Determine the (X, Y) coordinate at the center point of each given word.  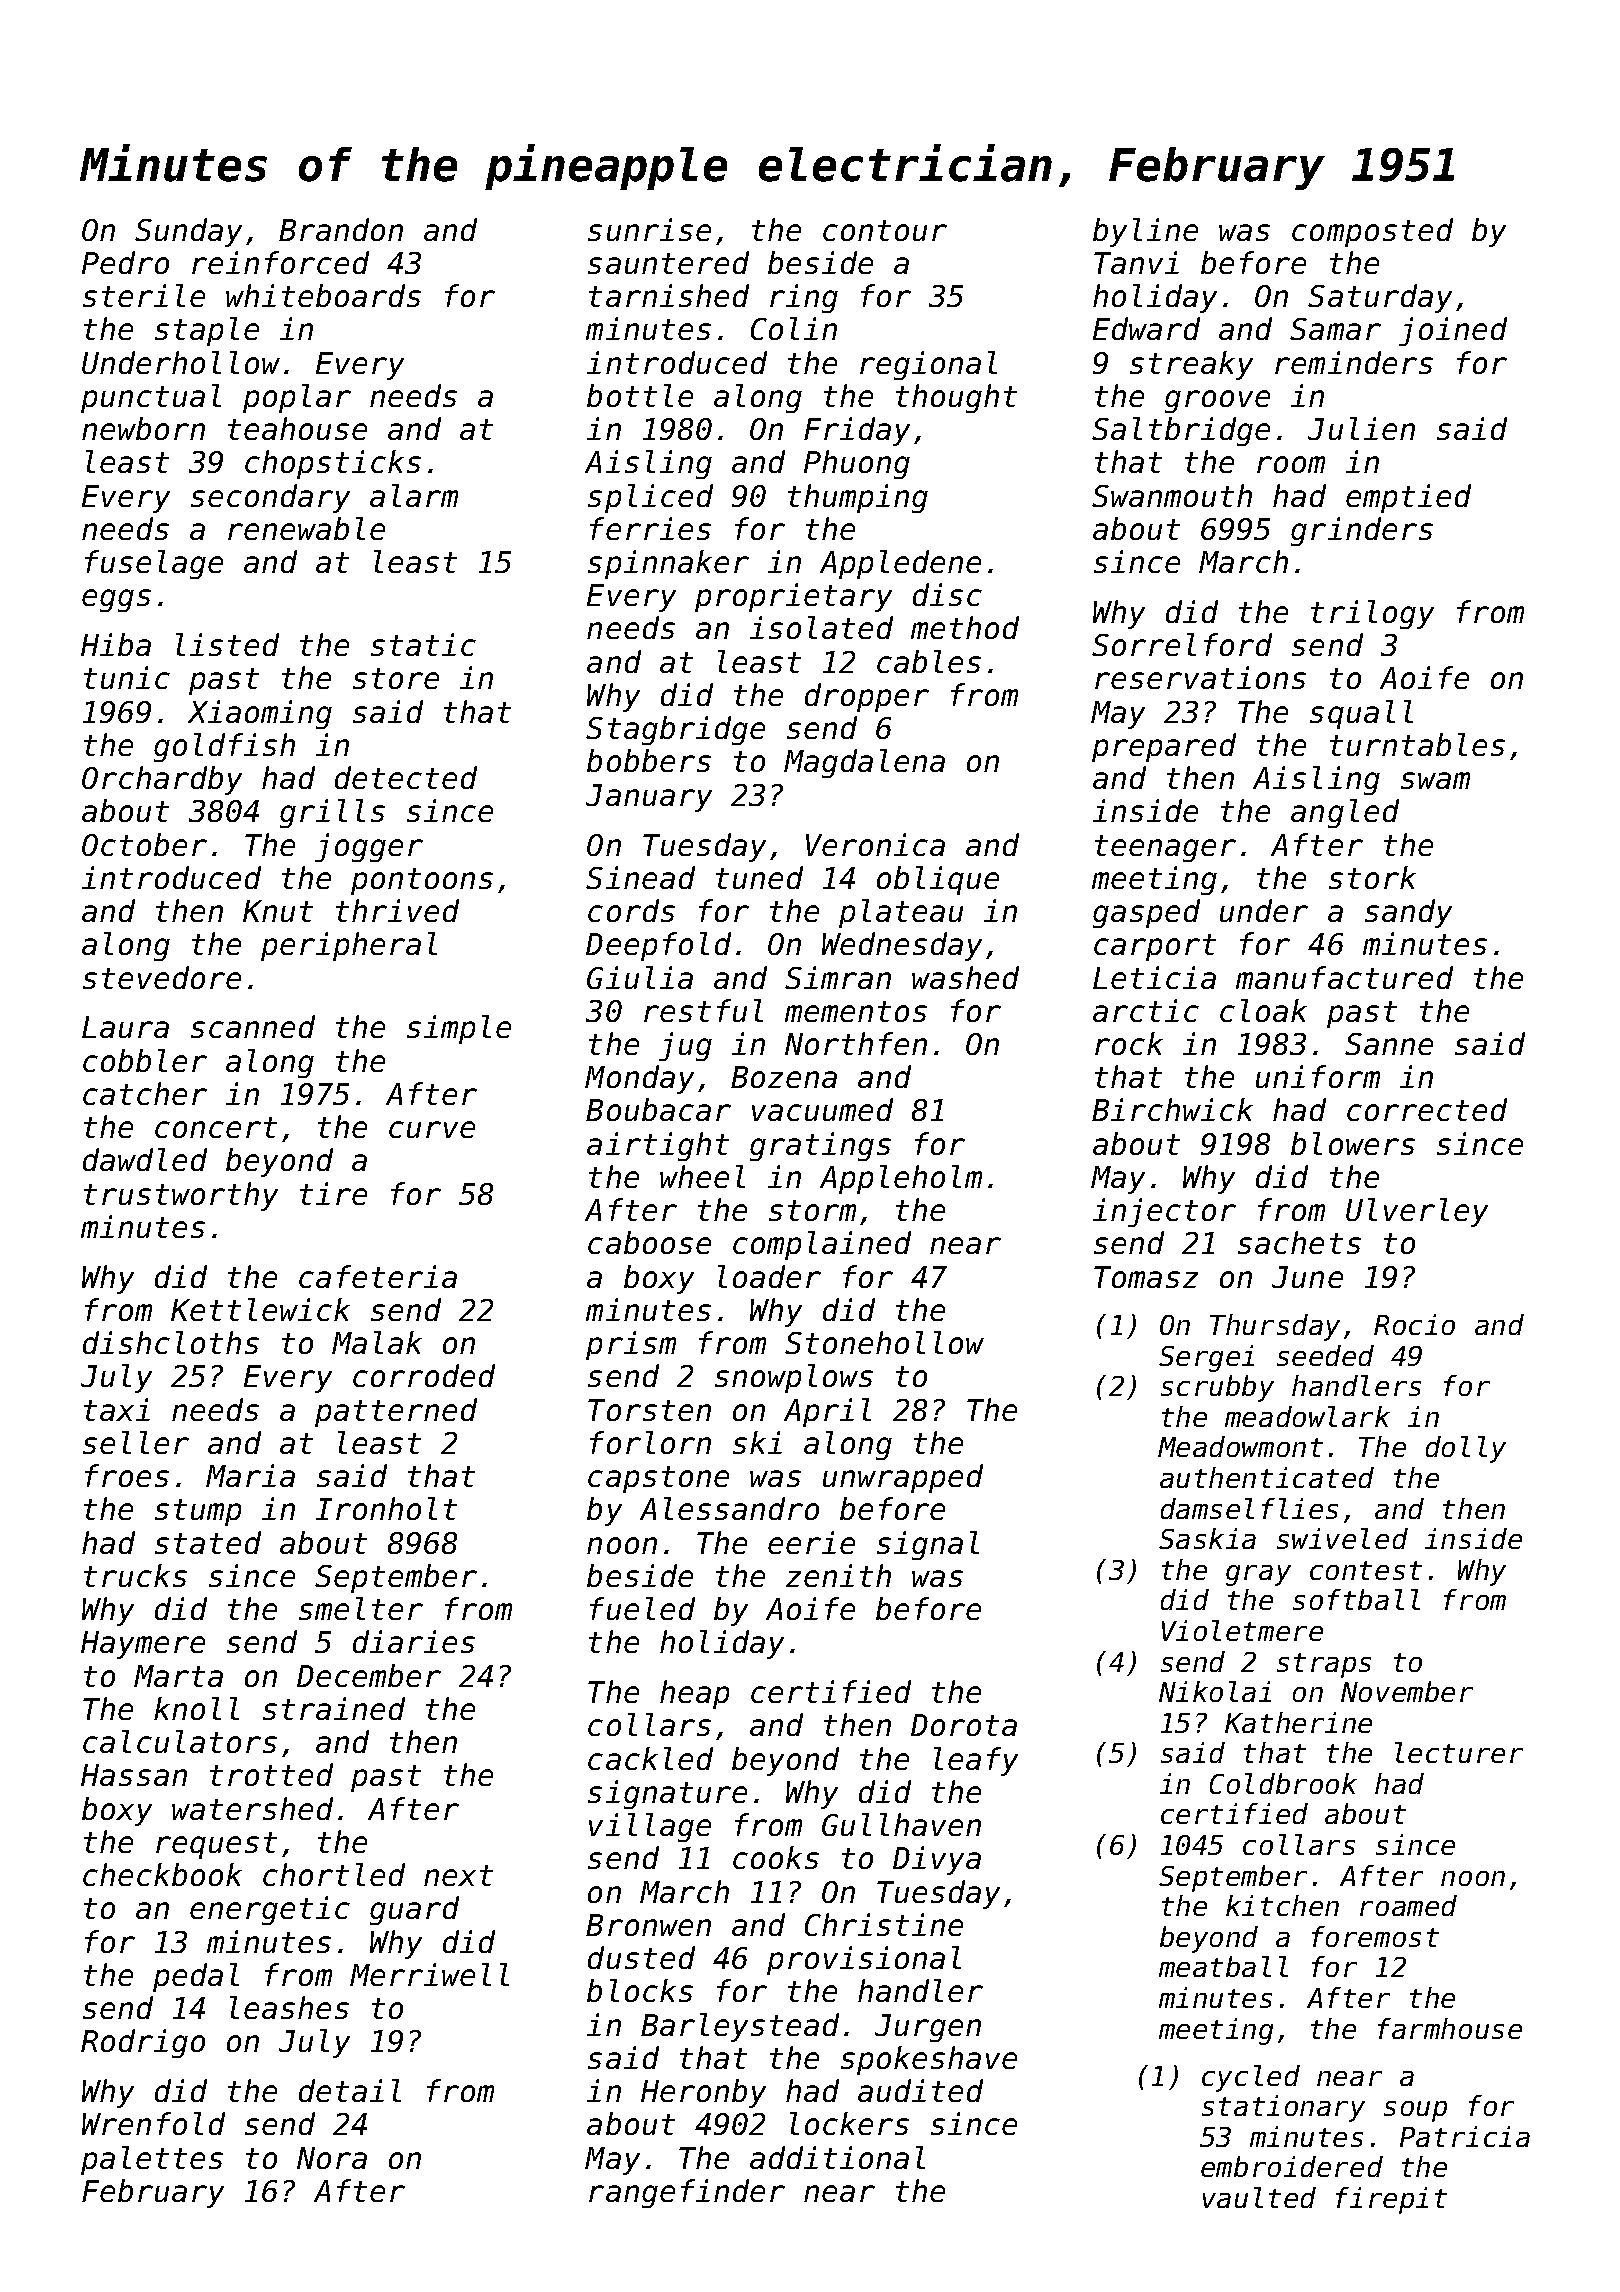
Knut (278, 911)
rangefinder (687, 2193)
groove (1217, 401)
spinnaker (668, 564)
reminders (1354, 362)
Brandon (341, 229)
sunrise (649, 229)
